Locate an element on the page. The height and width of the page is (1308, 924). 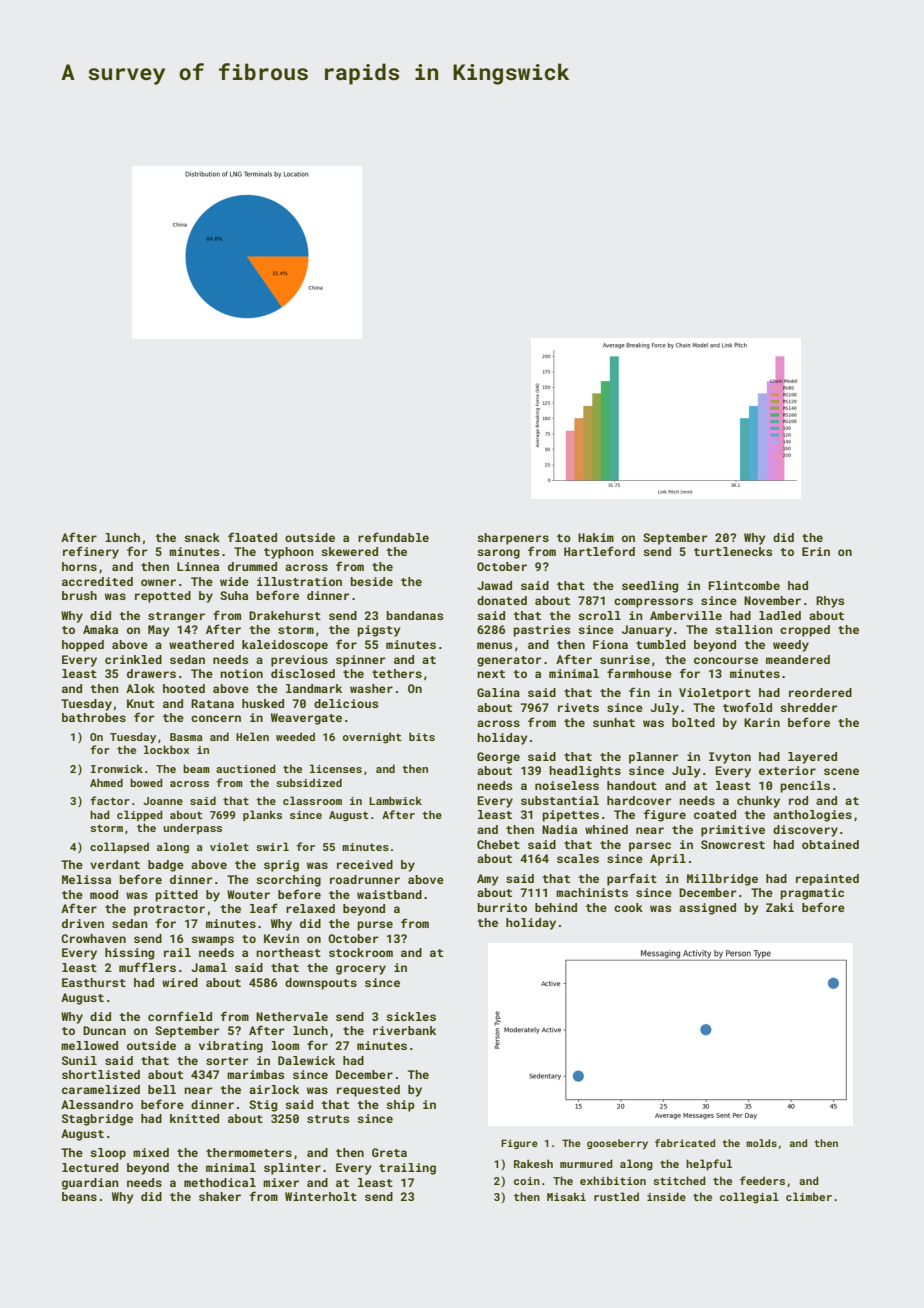
riverbank is located at coordinates (404, 1030).
